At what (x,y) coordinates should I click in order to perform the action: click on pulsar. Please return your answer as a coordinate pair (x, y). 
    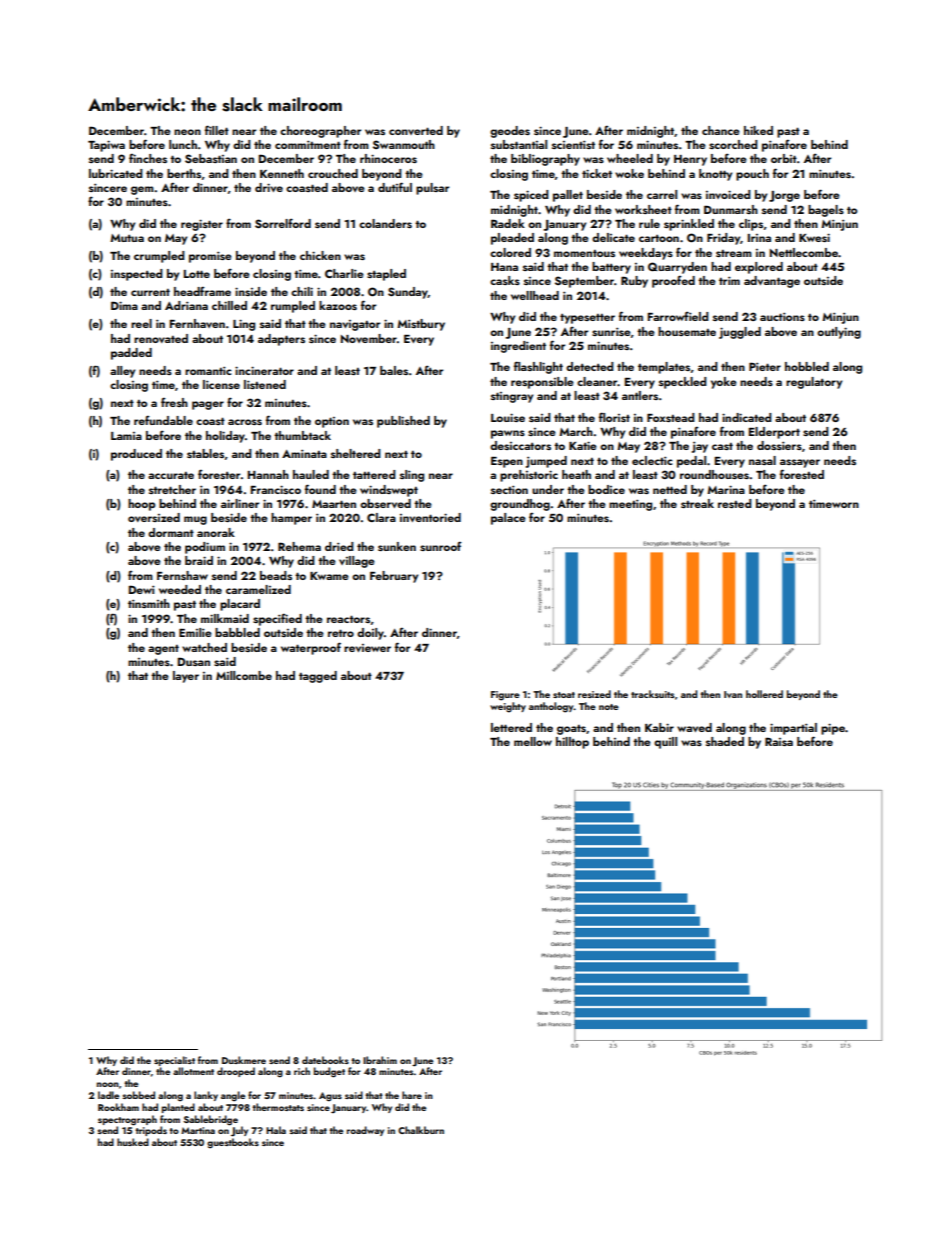
    Looking at the image, I should click on (432, 189).
